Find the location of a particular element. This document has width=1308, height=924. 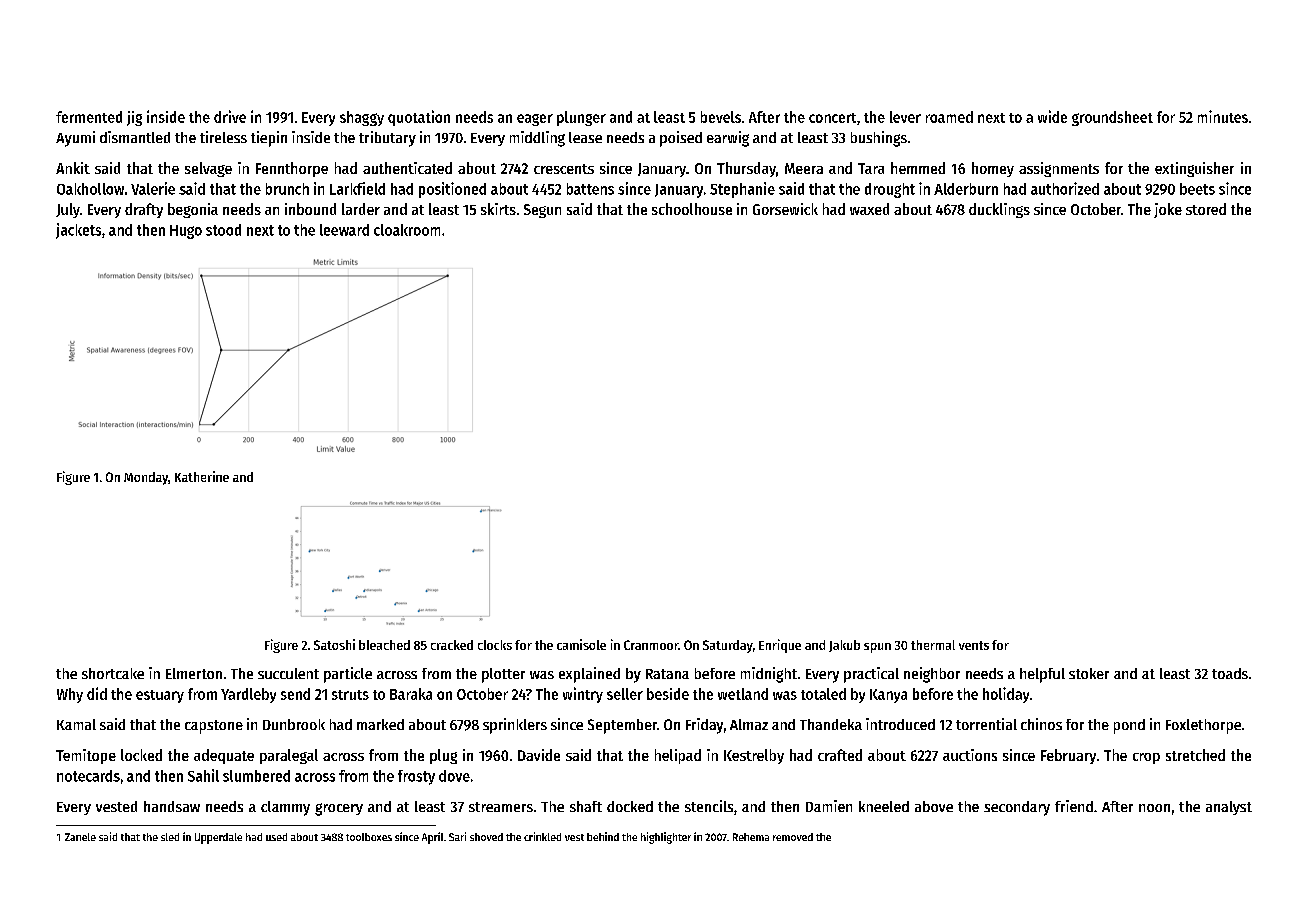

eager is located at coordinates (535, 120).
